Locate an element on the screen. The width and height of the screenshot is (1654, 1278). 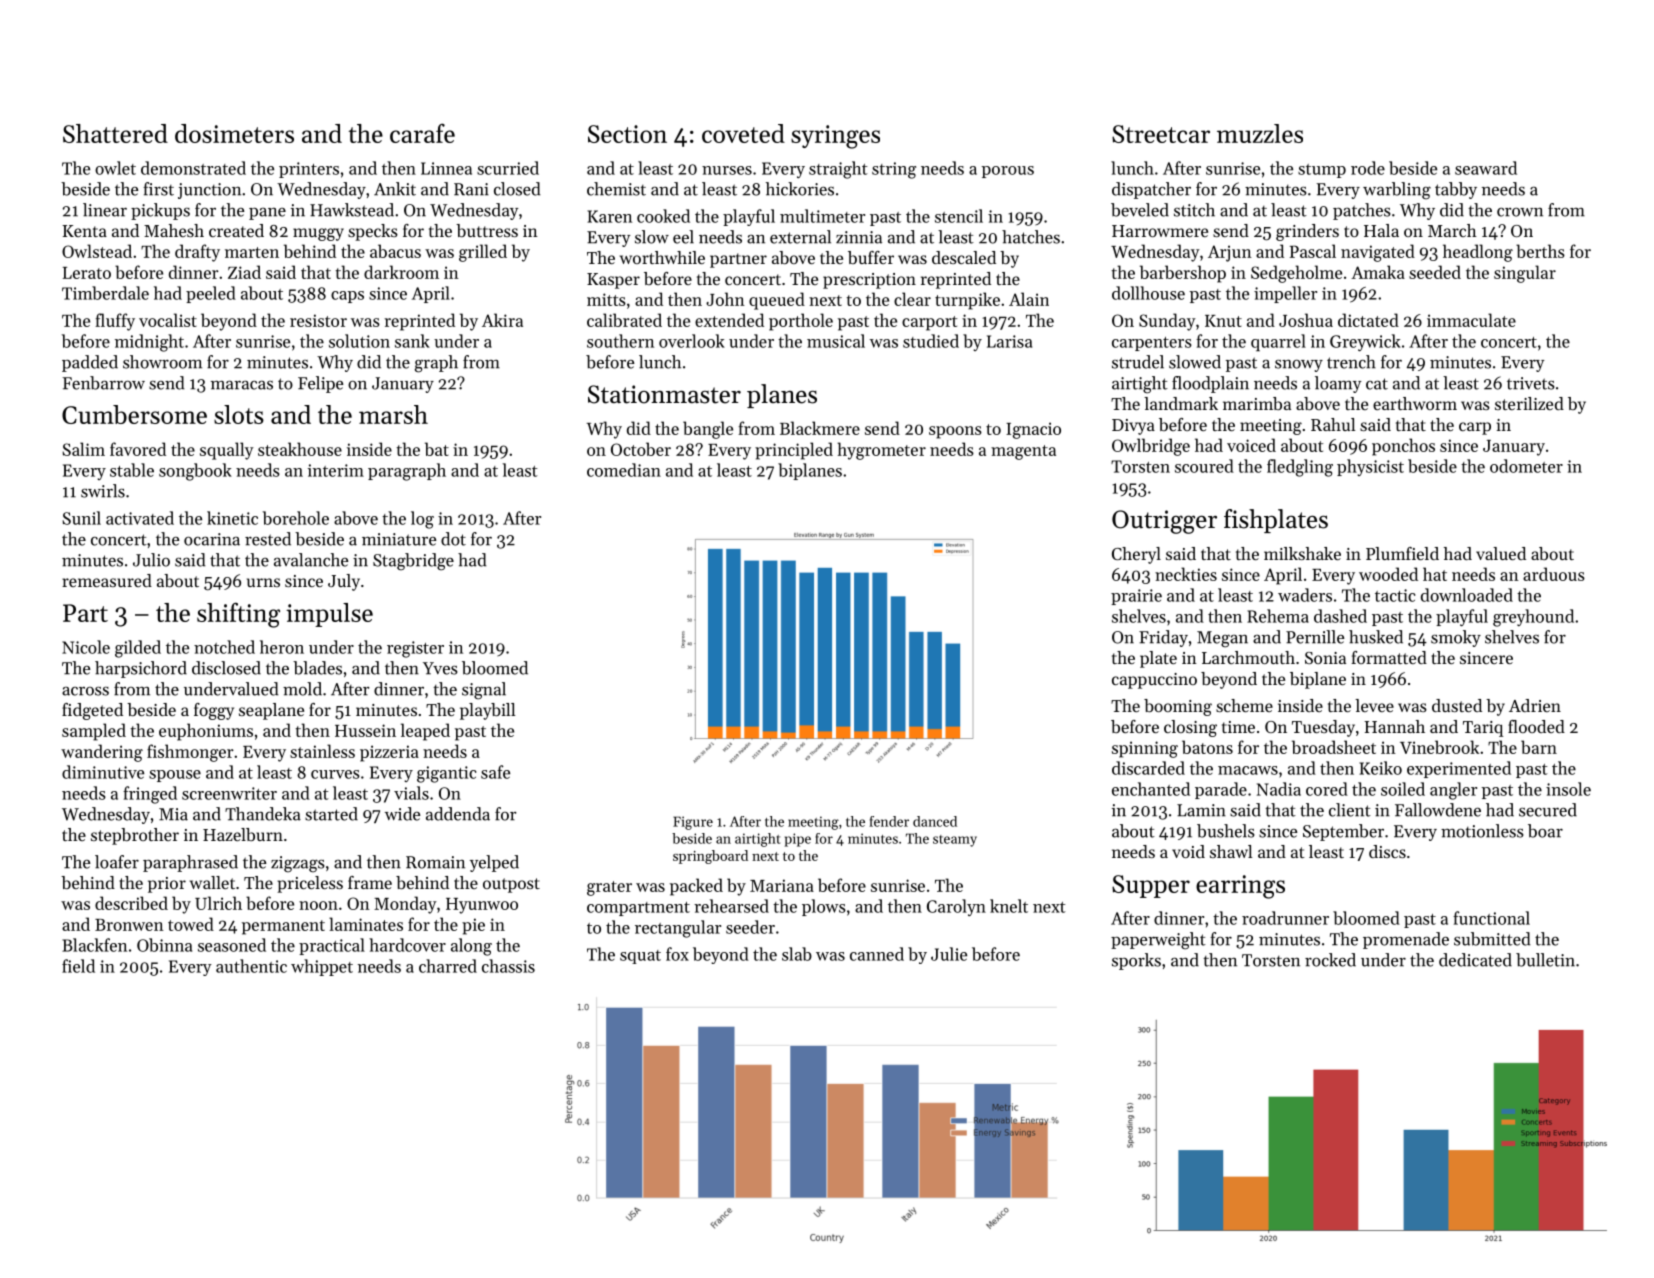
borehole is located at coordinates (296, 518).
